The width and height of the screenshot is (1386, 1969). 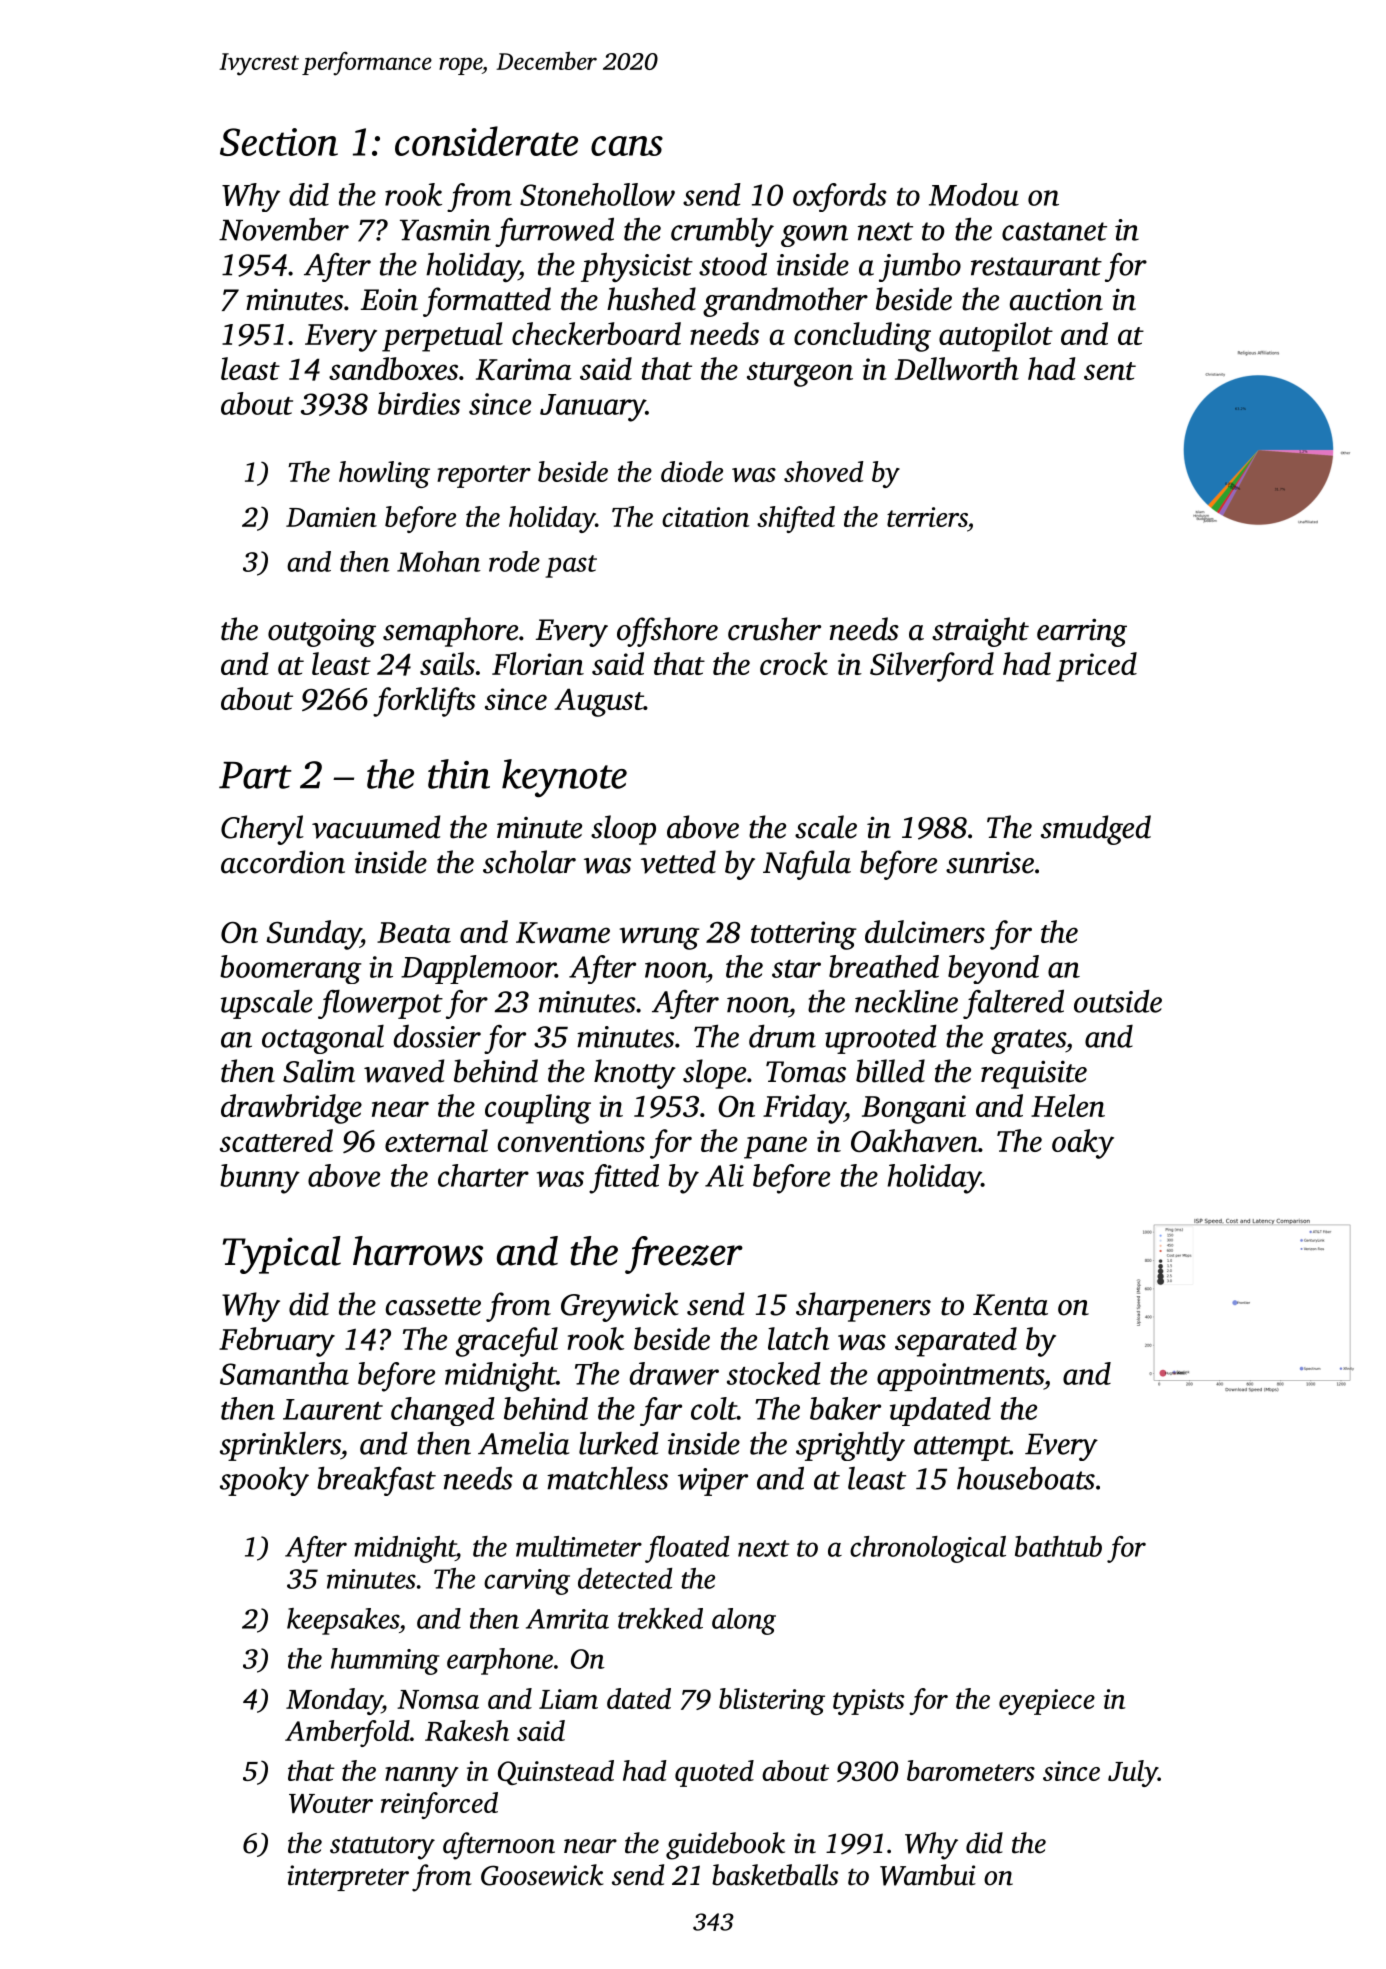 What do you see at coordinates (343, 1621) in the screenshot?
I see `keepsakes` at bounding box center [343, 1621].
